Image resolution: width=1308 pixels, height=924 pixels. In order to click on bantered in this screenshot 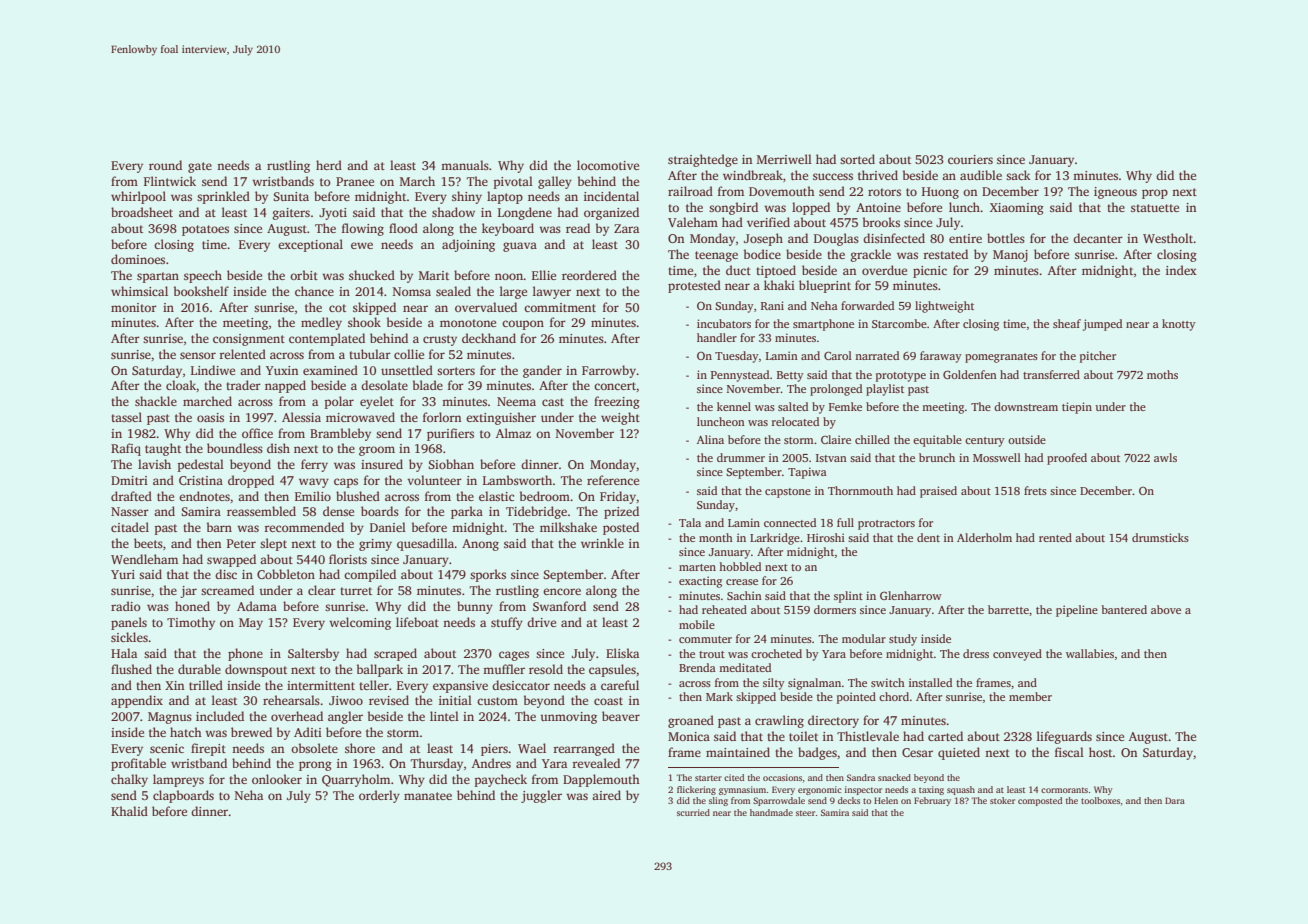, I will do `click(1124, 609)`.
